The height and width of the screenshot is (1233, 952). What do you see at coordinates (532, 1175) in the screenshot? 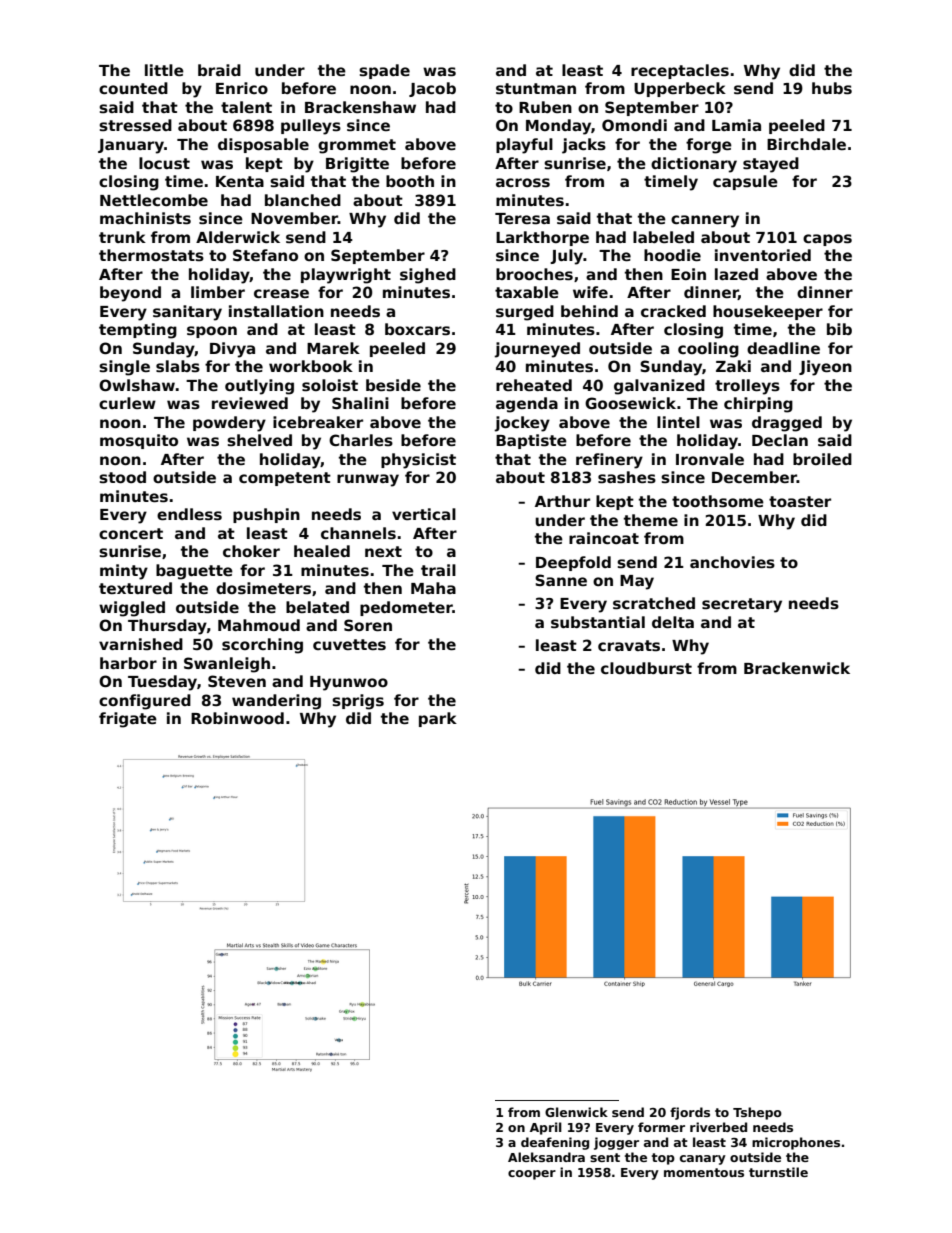
I see `cooper` at bounding box center [532, 1175].
